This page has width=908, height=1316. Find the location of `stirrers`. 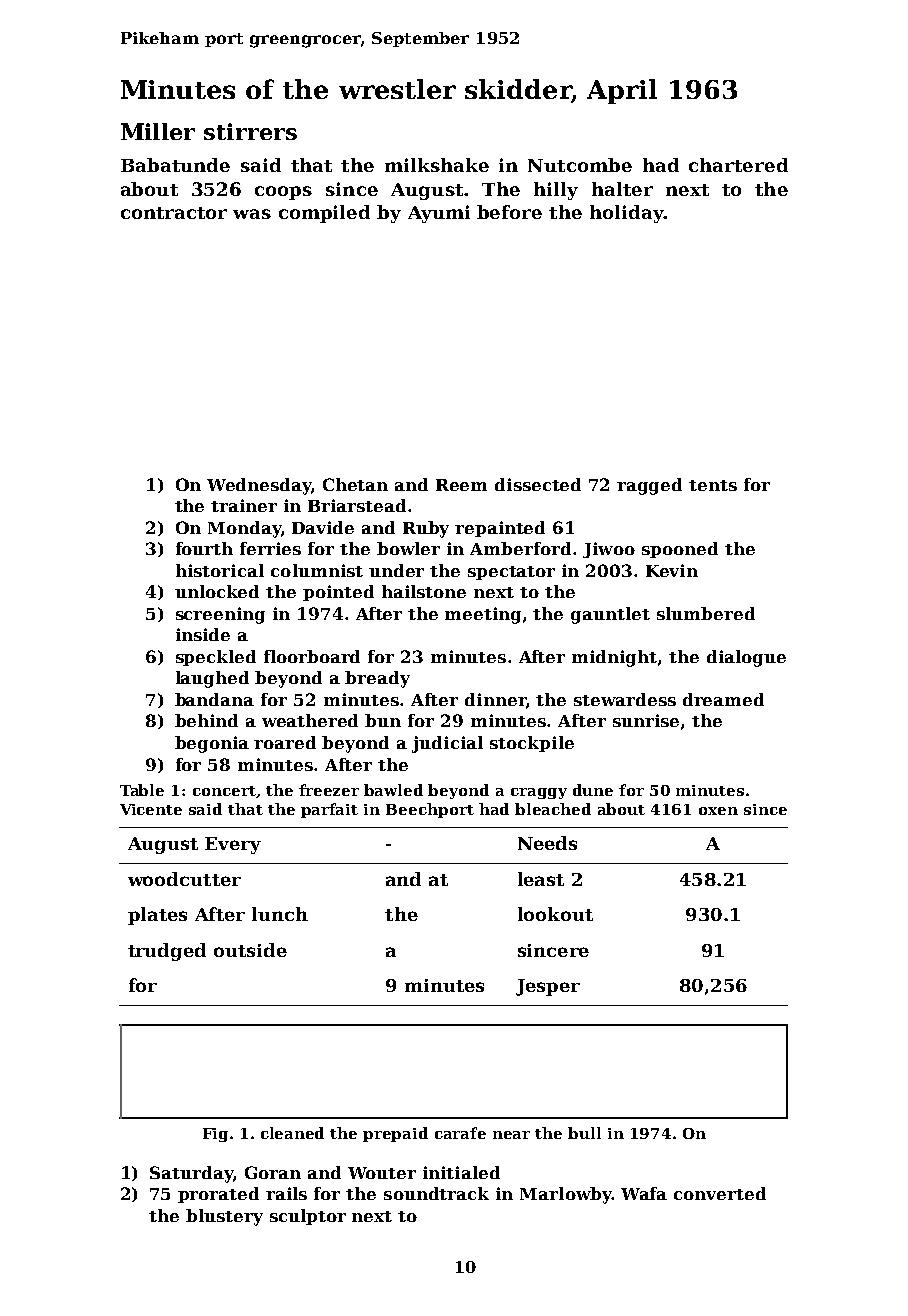

stirrers is located at coordinates (250, 131).
